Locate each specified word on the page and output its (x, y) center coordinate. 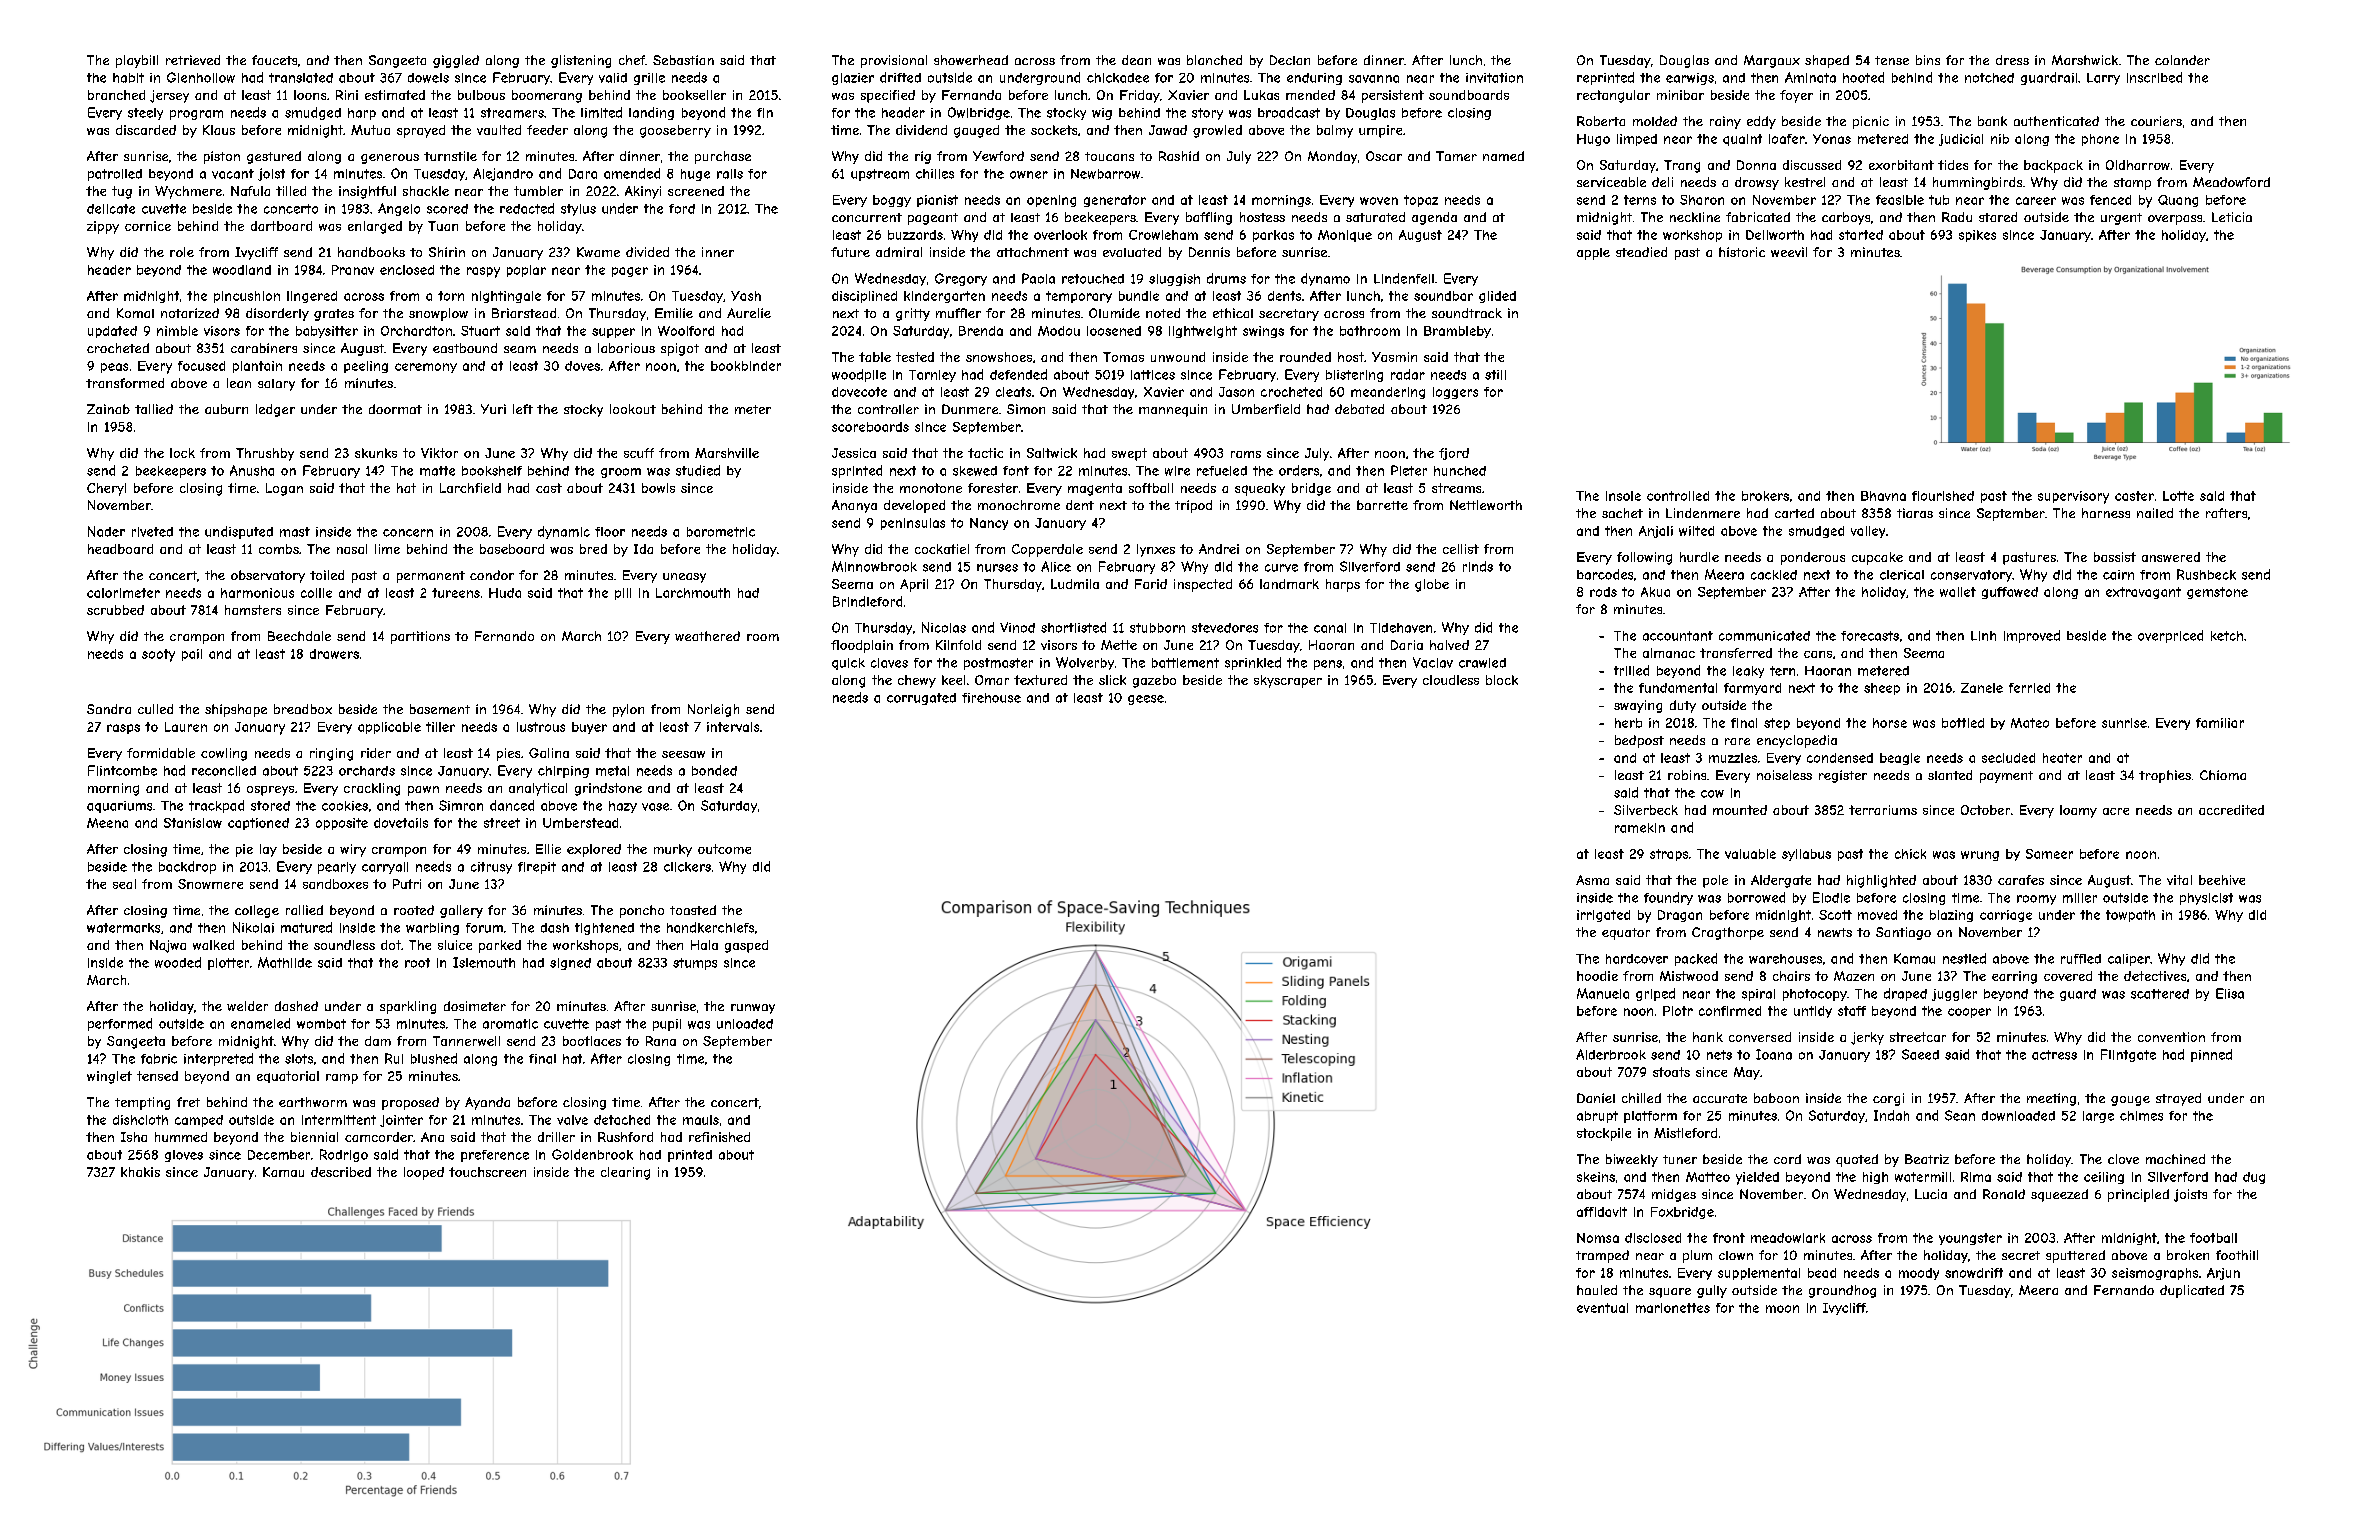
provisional (894, 61)
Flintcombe (122, 770)
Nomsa (1598, 1238)
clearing (625, 1173)
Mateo (2030, 723)
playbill (137, 61)
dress (2012, 60)
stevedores (1225, 628)
